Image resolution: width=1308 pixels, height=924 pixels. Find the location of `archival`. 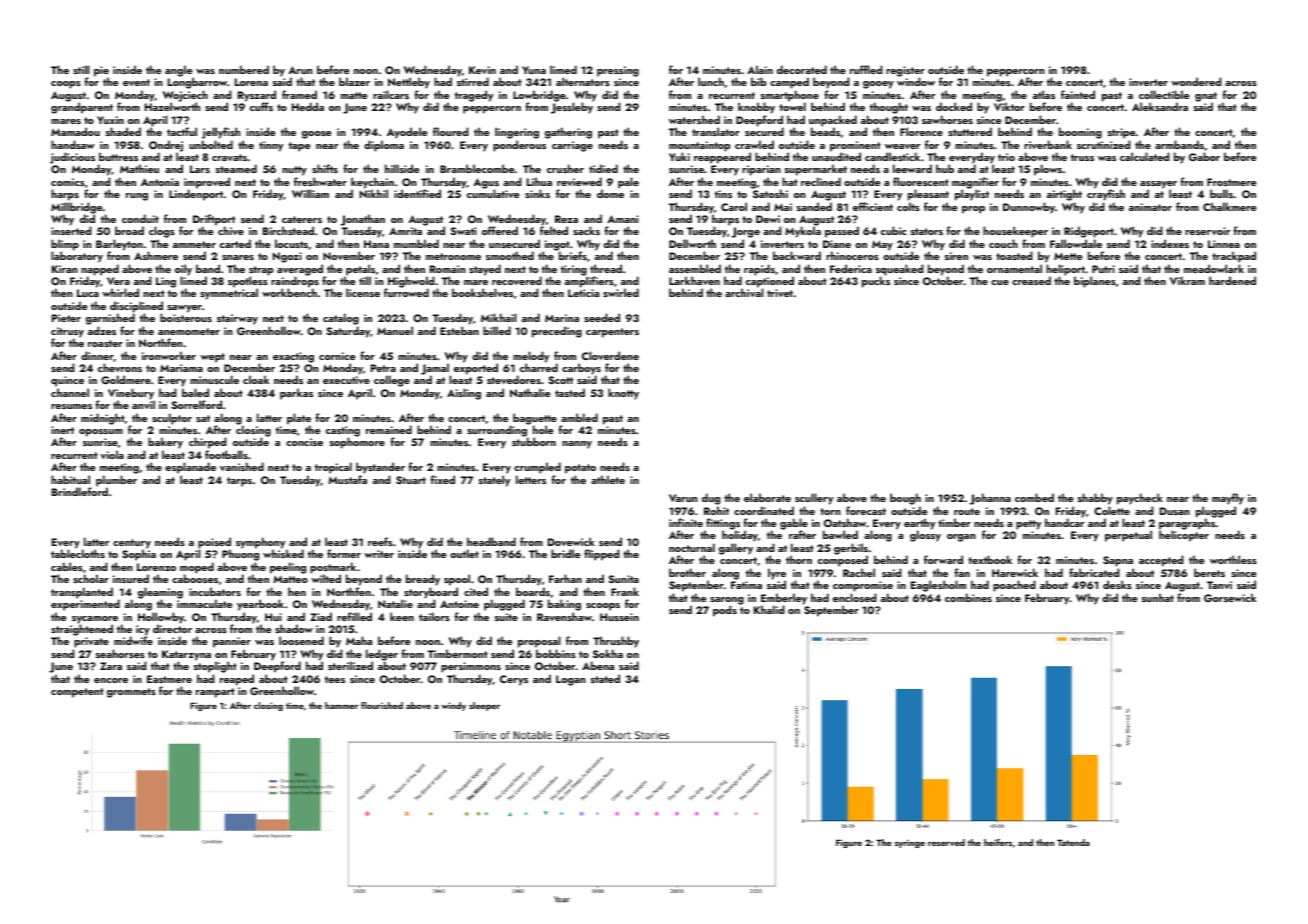

archival is located at coordinates (744, 293).
